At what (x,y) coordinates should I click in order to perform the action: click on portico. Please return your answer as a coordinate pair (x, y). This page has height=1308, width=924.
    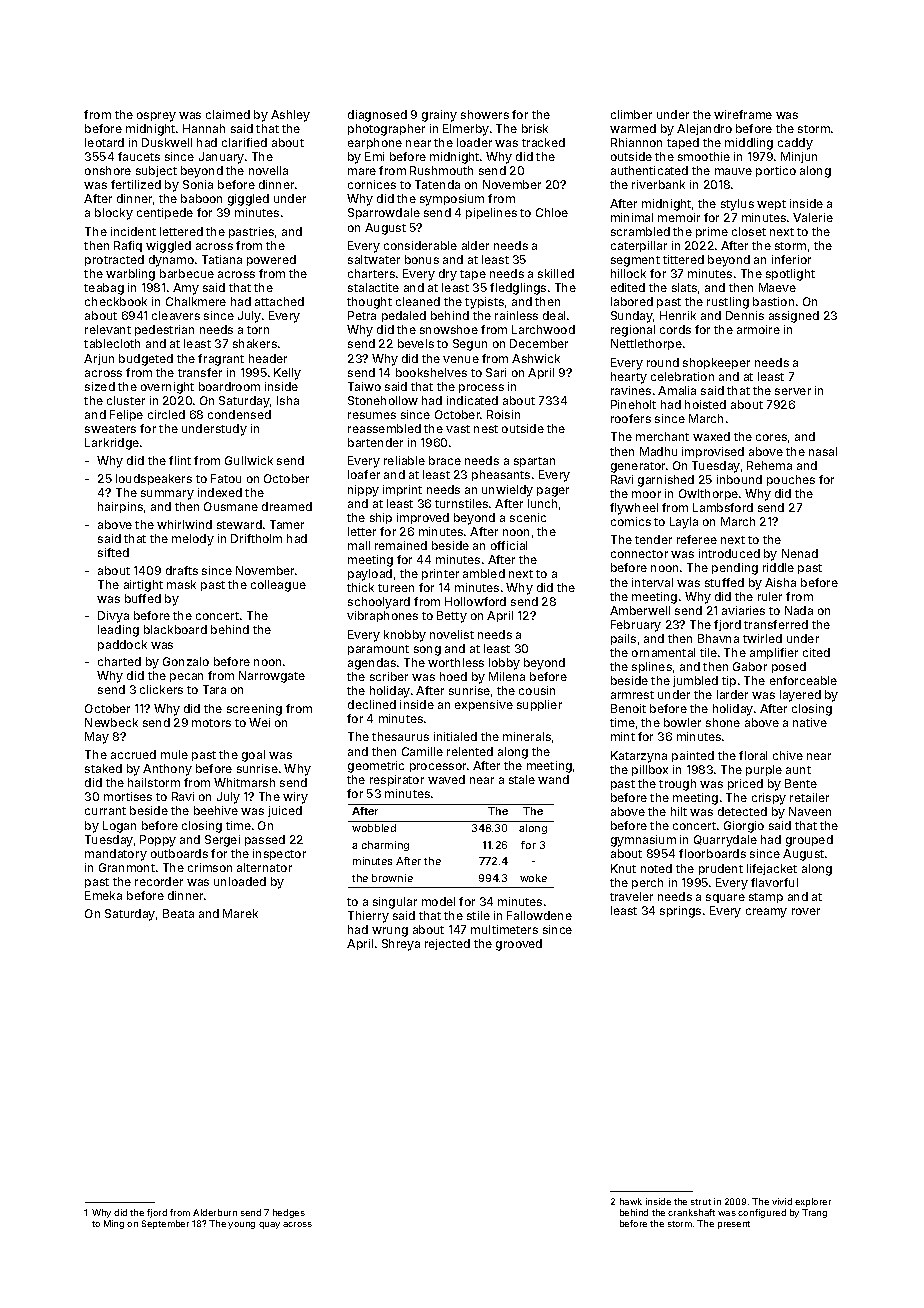
    Looking at the image, I should click on (776, 171).
